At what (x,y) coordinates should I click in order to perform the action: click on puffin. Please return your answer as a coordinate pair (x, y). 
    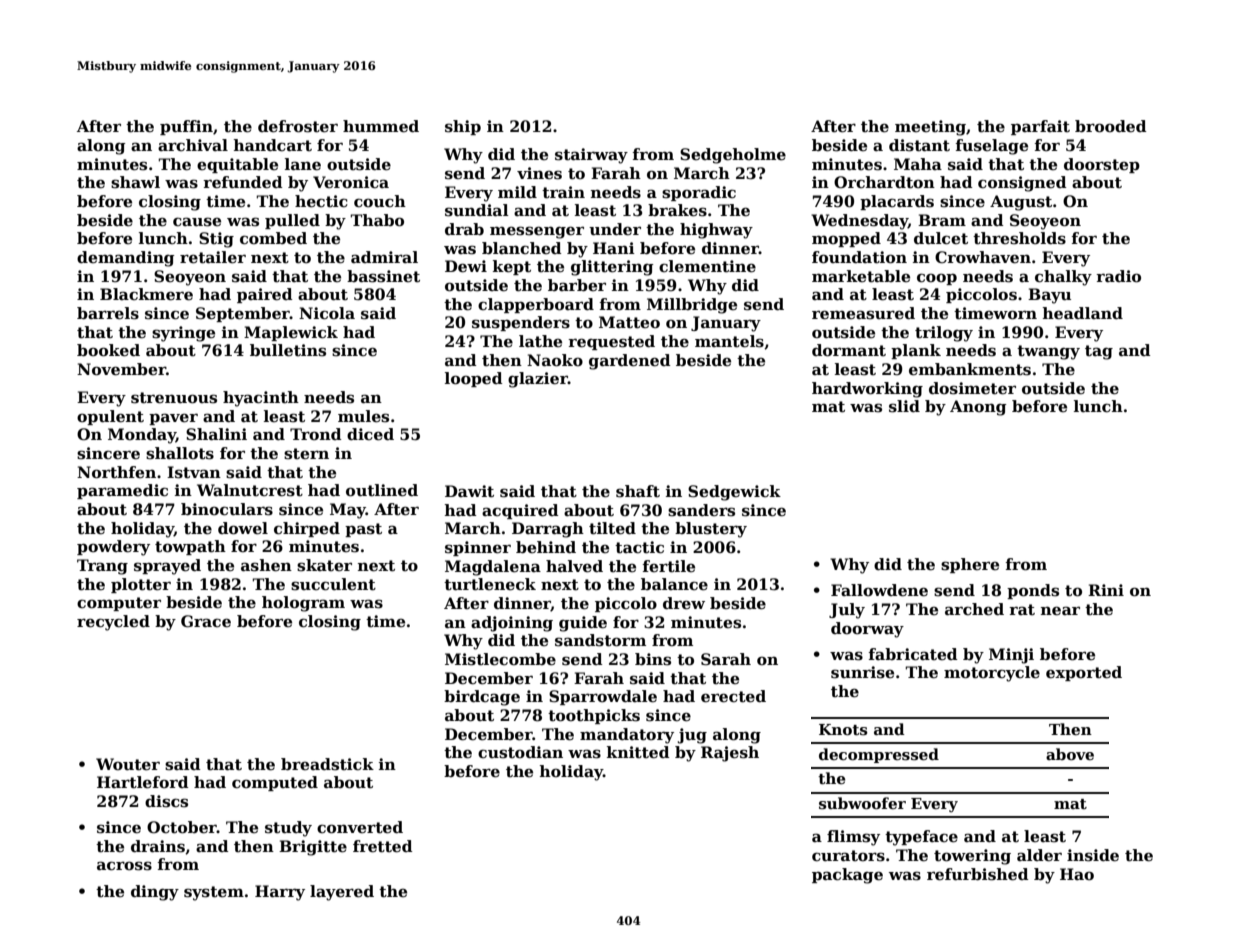
    Looking at the image, I should click on (186, 127).
